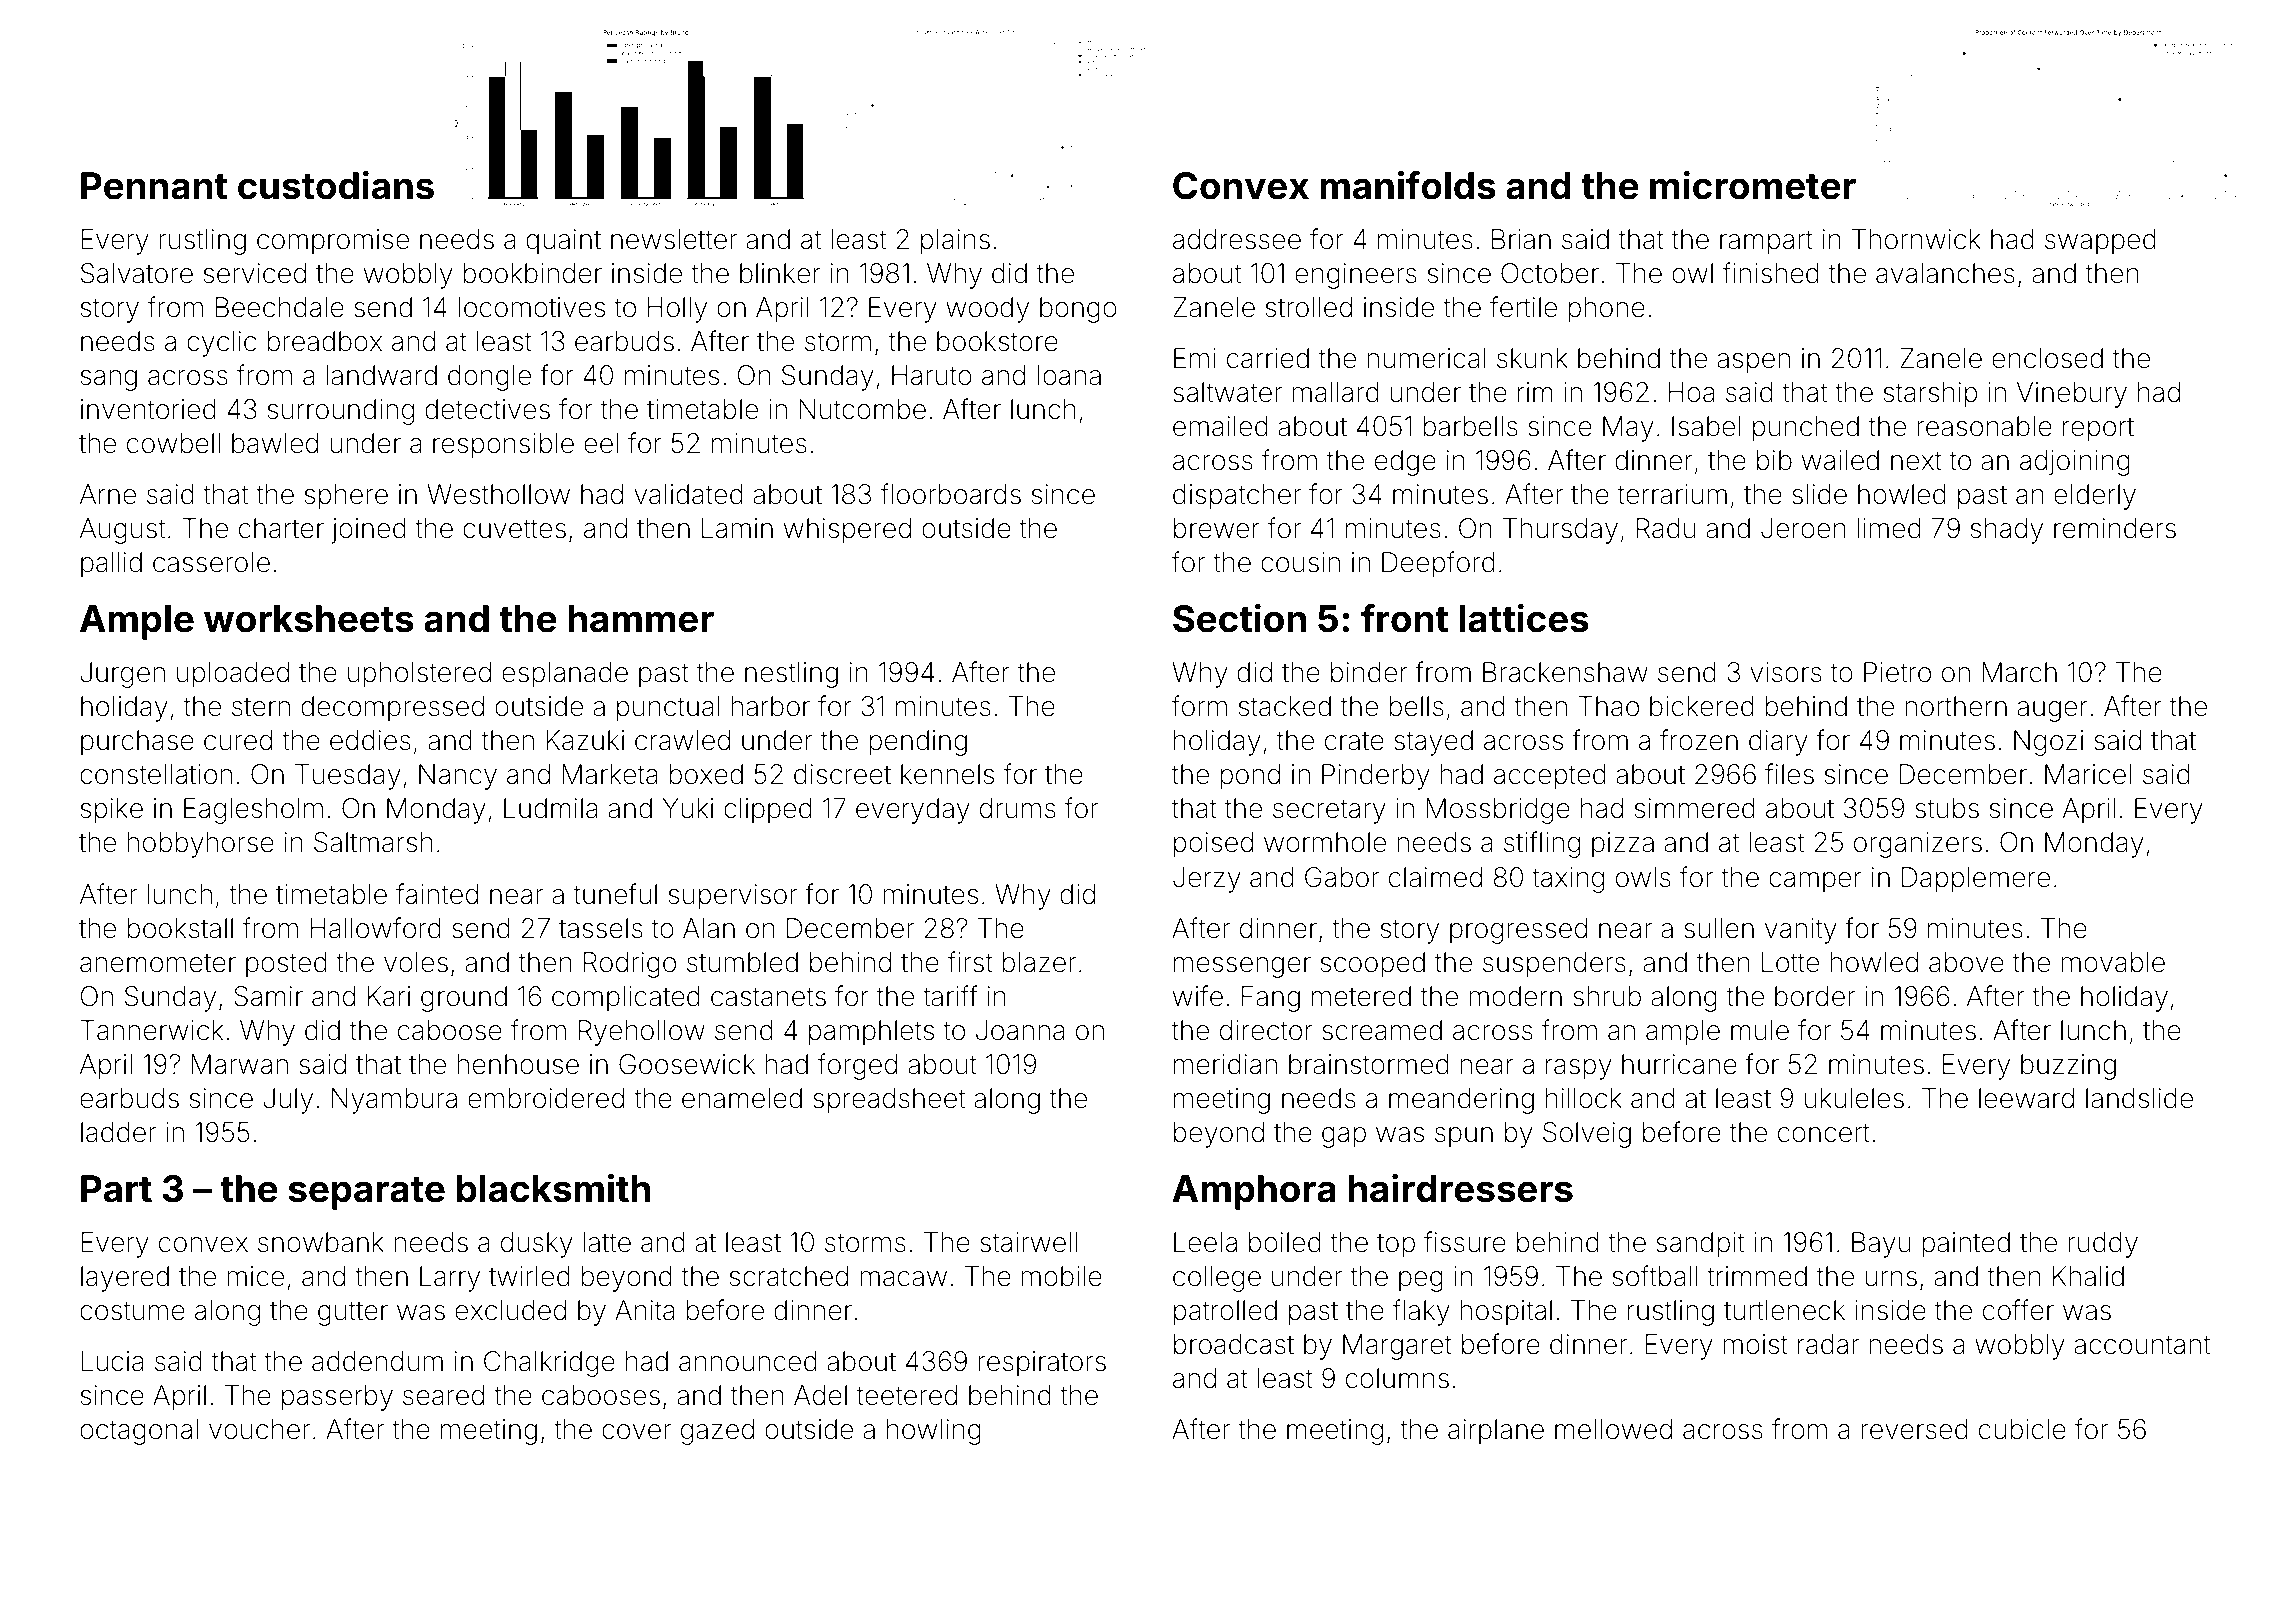  I want to click on eddies, so click(370, 740).
